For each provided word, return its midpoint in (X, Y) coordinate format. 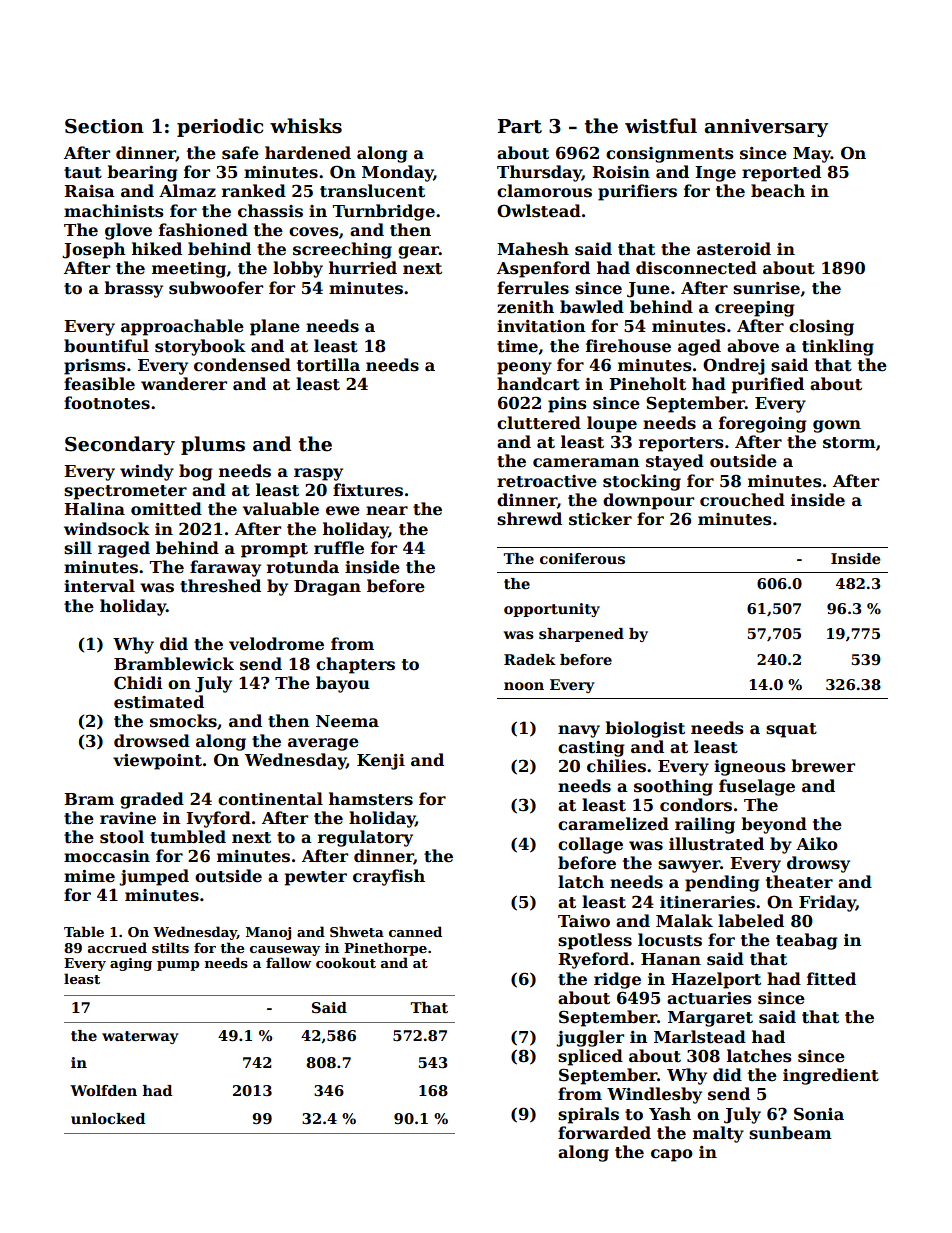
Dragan (327, 588)
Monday (397, 173)
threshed (220, 586)
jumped (154, 877)
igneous (750, 768)
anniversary (766, 128)
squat (791, 730)
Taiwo (584, 921)
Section (104, 126)
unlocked (108, 1118)
